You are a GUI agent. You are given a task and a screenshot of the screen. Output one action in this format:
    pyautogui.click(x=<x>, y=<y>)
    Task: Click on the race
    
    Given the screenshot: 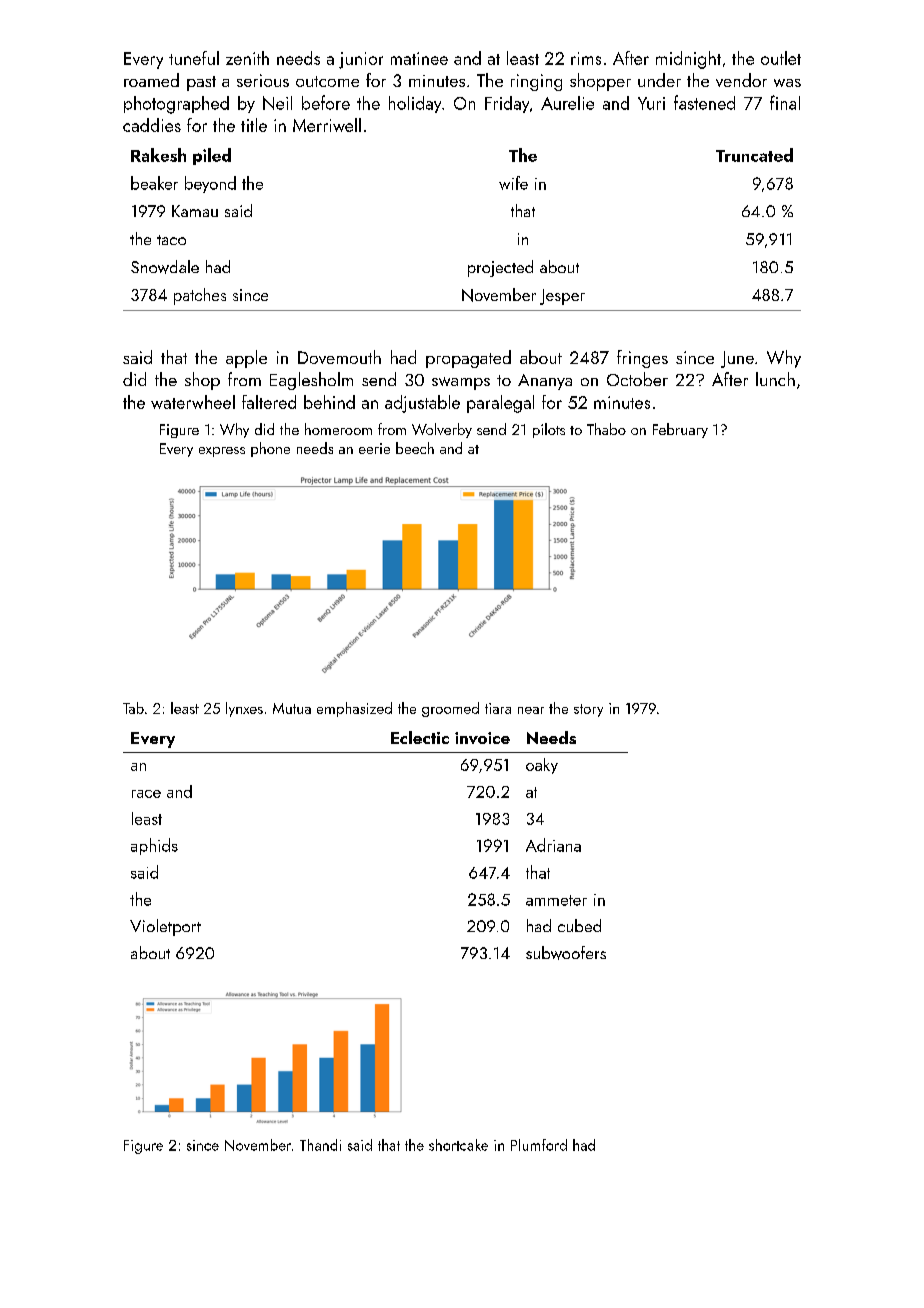 What is the action you would take?
    pyautogui.click(x=146, y=794)
